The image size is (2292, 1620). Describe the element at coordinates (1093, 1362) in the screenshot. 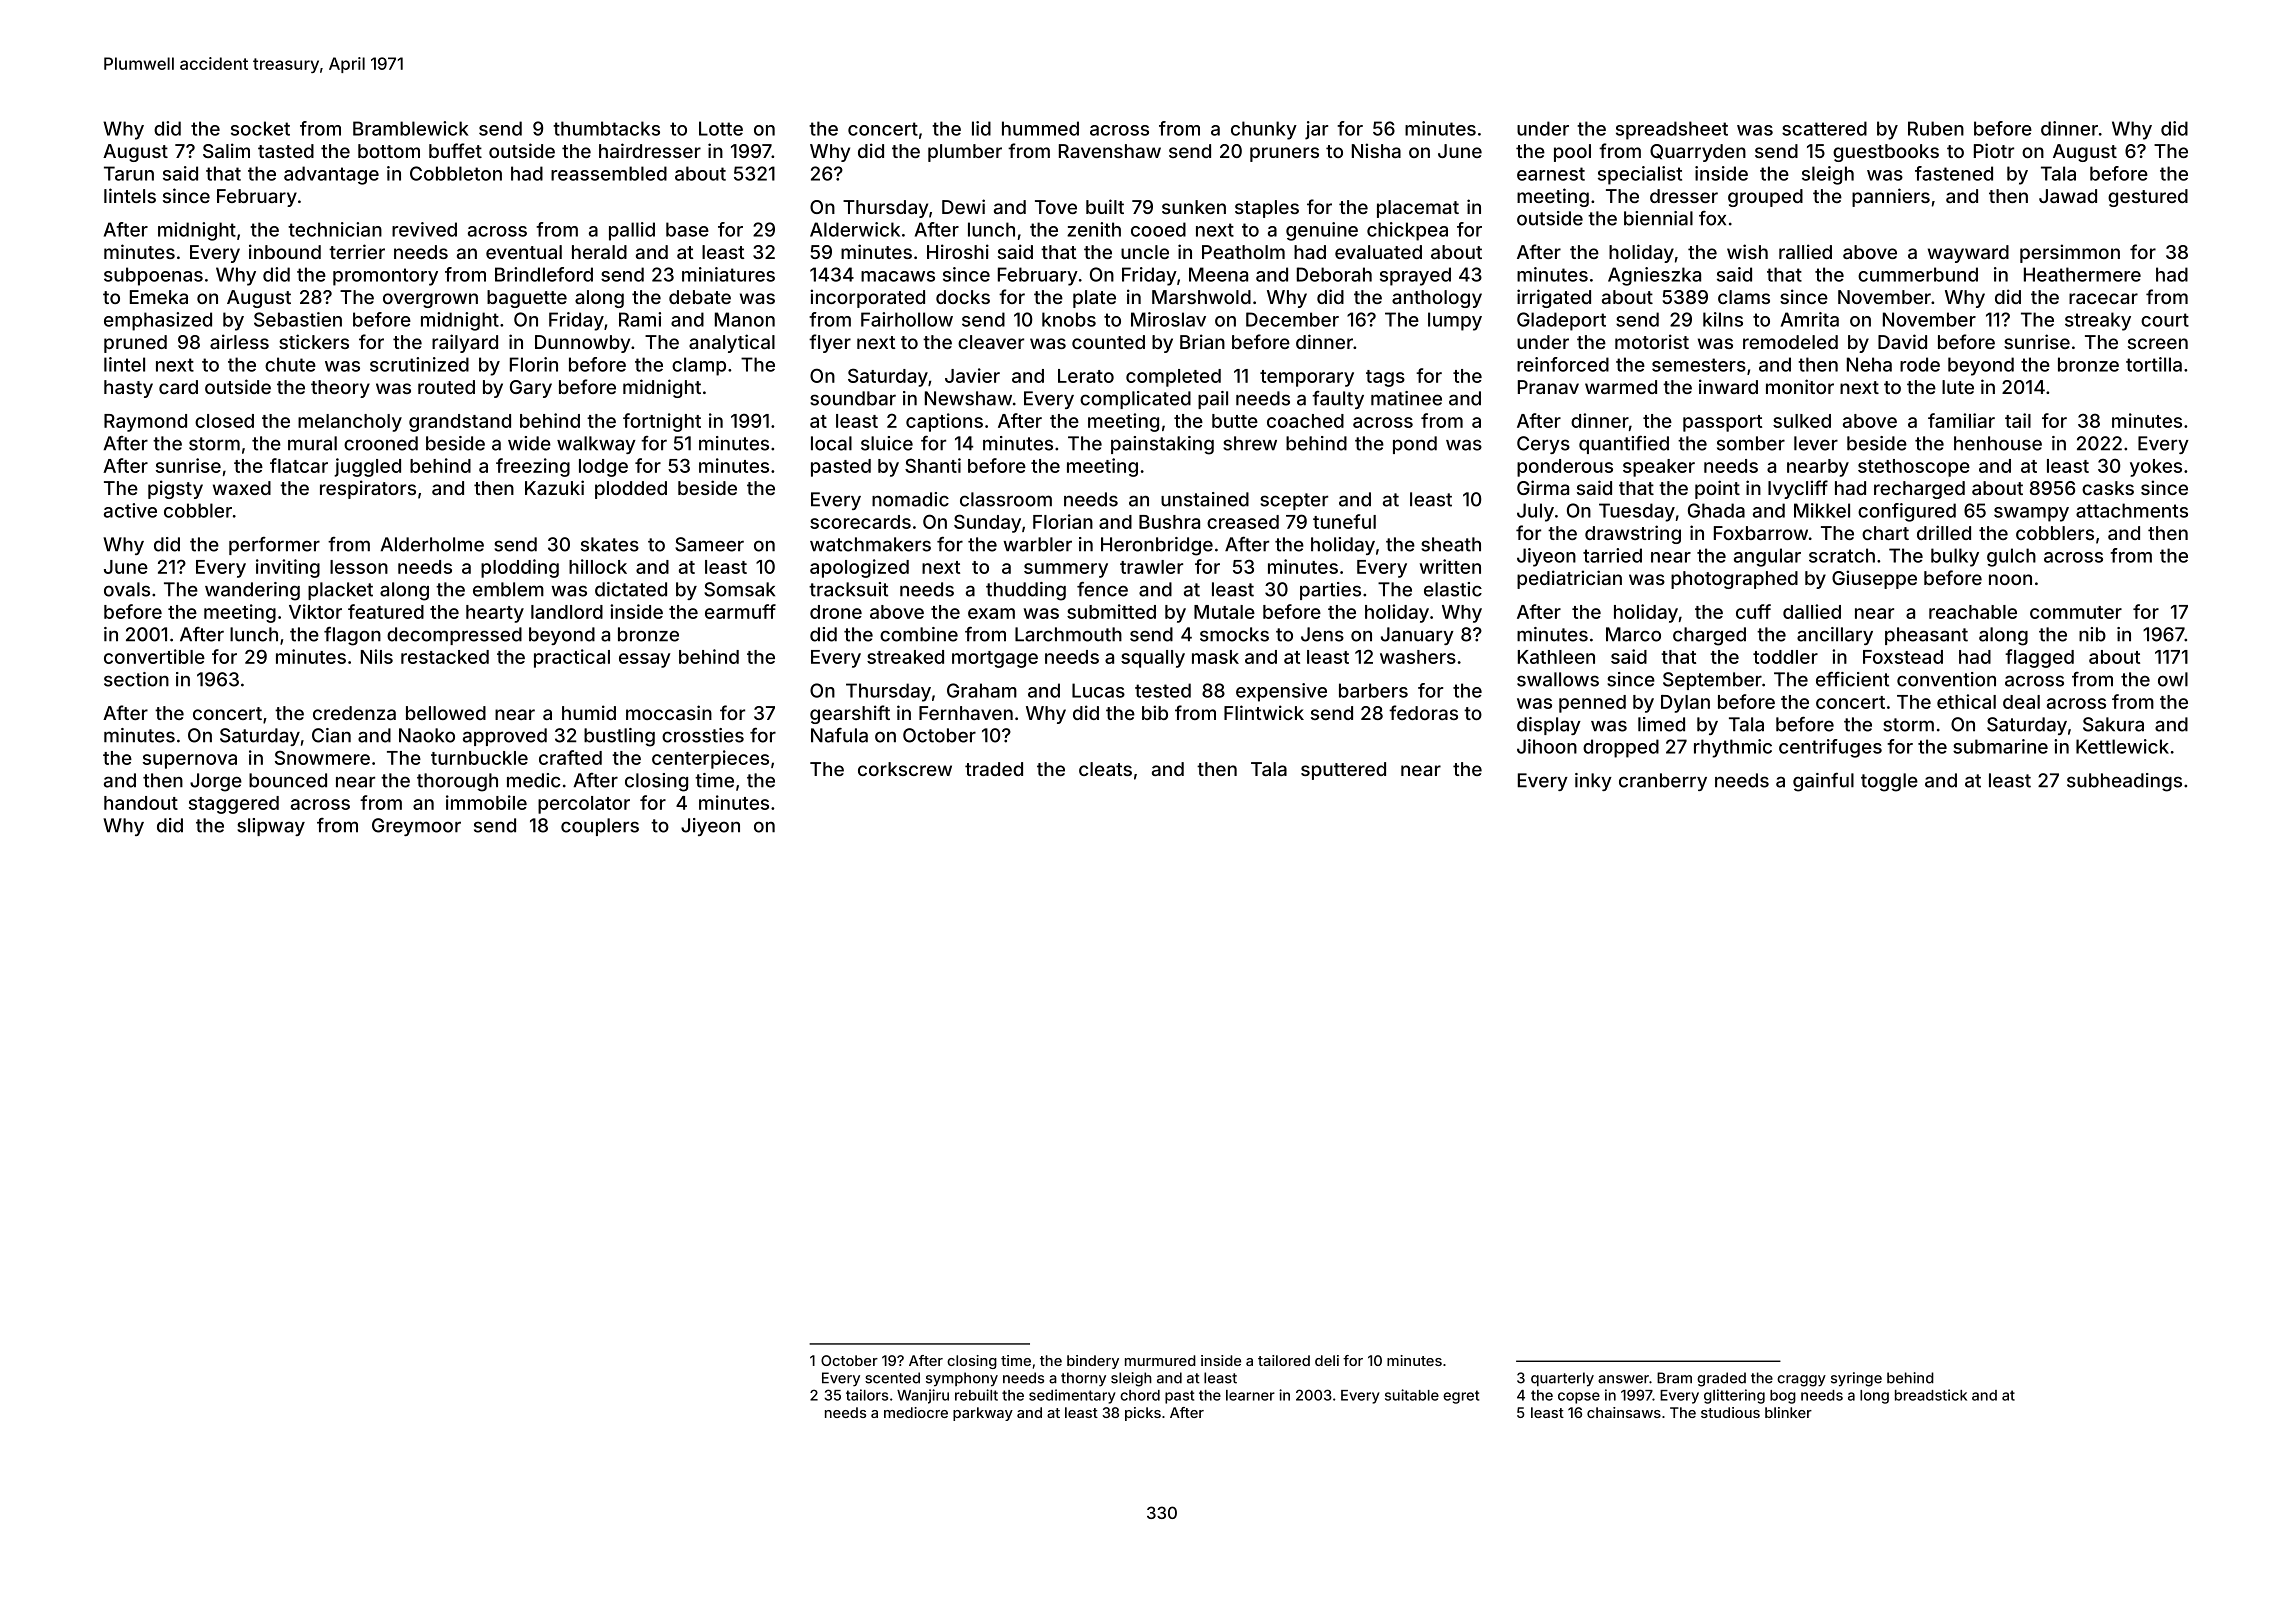

I see `bindery` at that location.
